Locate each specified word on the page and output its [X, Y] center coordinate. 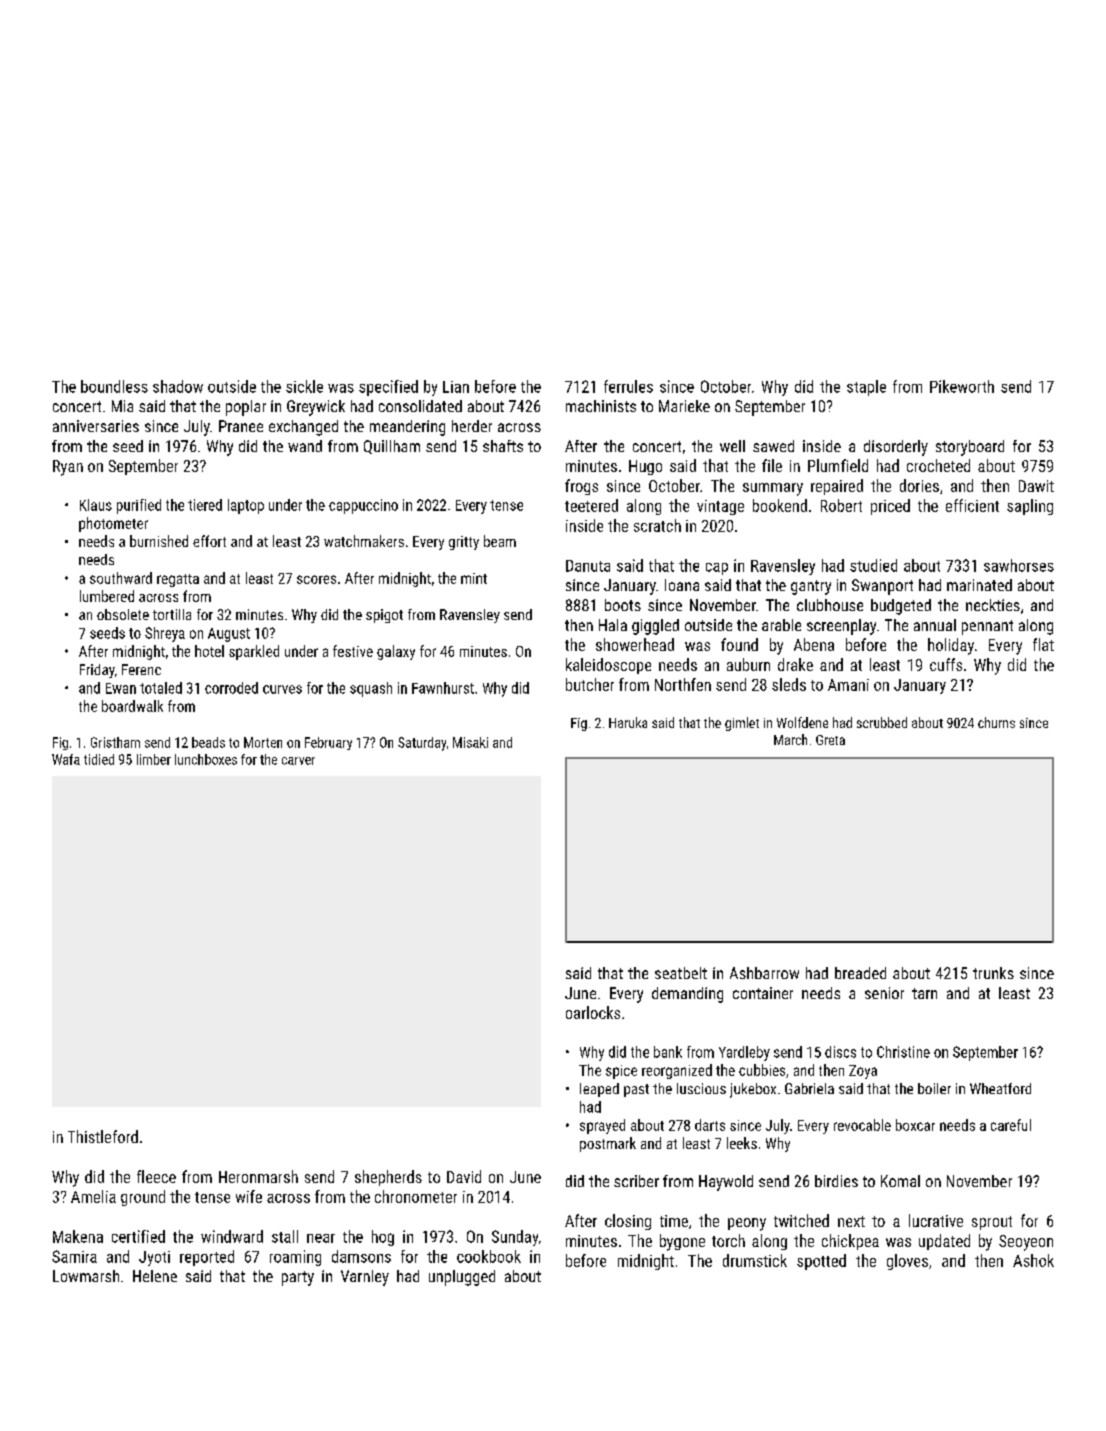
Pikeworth [962, 386]
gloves [907, 1262]
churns [996, 722]
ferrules [628, 386]
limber [154, 759]
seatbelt [681, 973]
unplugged [462, 1278]
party [298, 1278]
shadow [178, 386]
